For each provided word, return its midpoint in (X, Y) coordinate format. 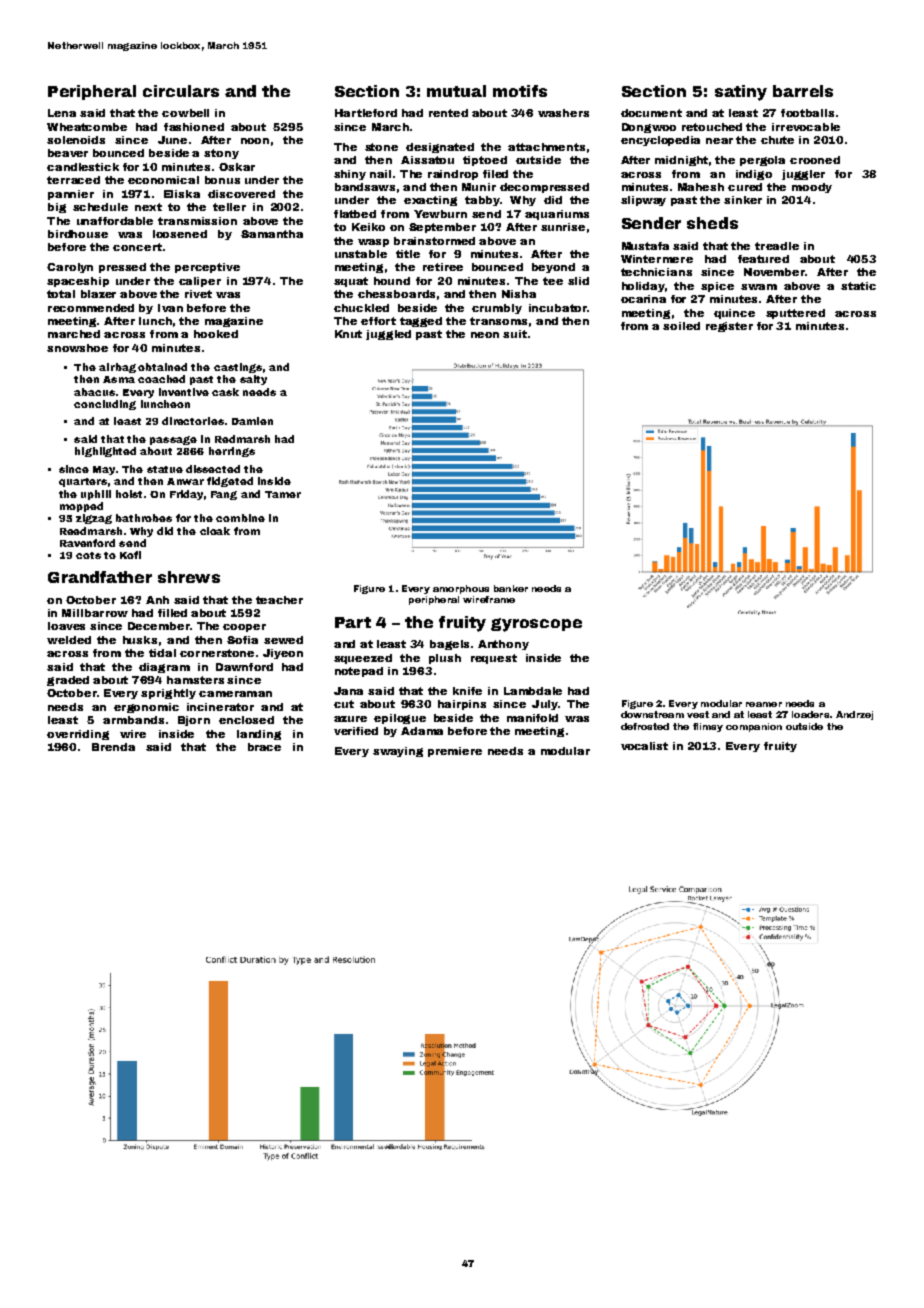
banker (511, 588)
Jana (348, 691)
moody (812, 188)
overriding (78, 735)
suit (515, 334)
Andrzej (854, 715)
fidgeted (230, 482)
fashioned (194, 127)
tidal (162, 653)
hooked (216, 334)
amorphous (461, 589)
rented (448, 113)
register (729, 327)
